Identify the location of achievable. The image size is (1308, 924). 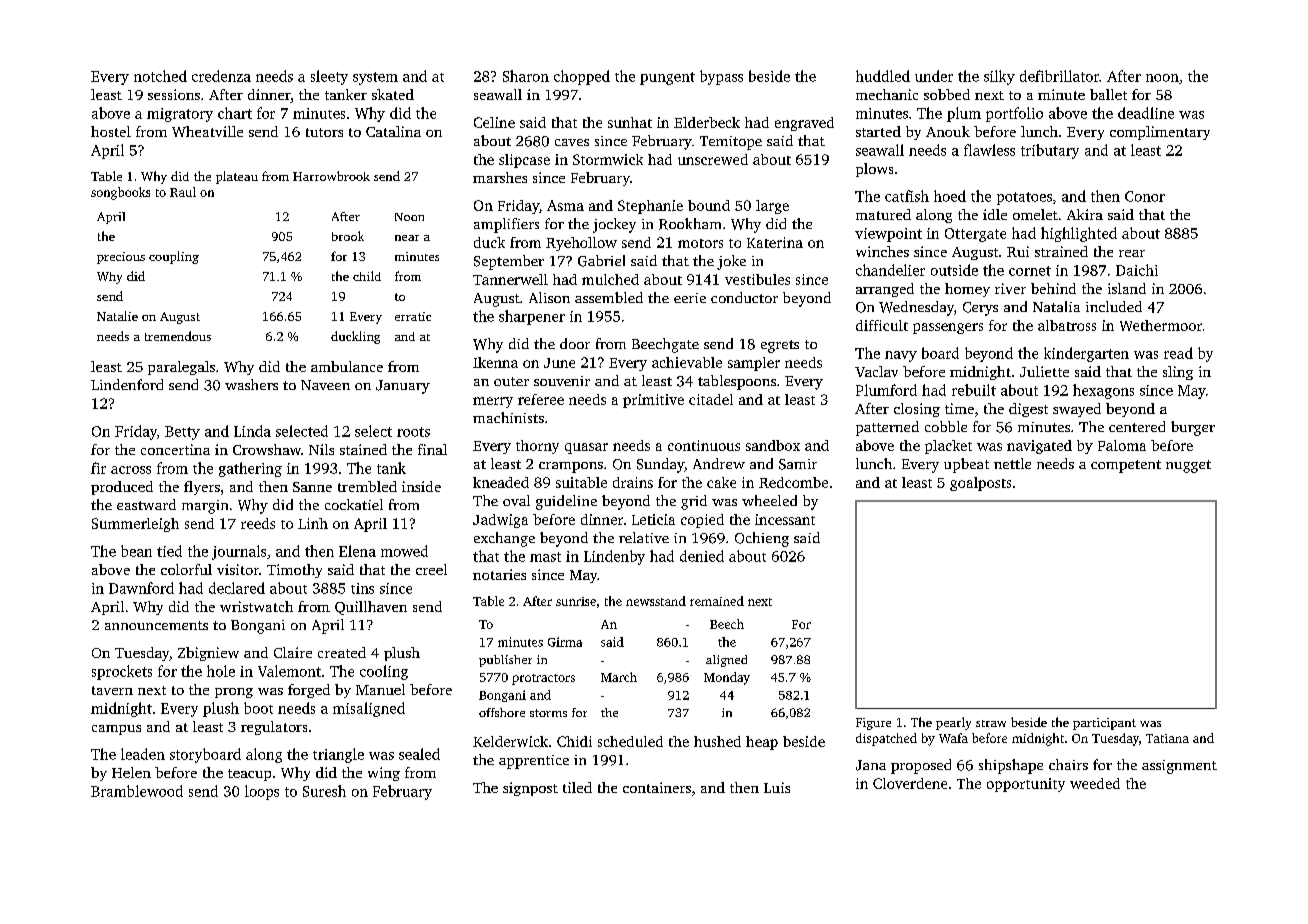
(687, 362).
